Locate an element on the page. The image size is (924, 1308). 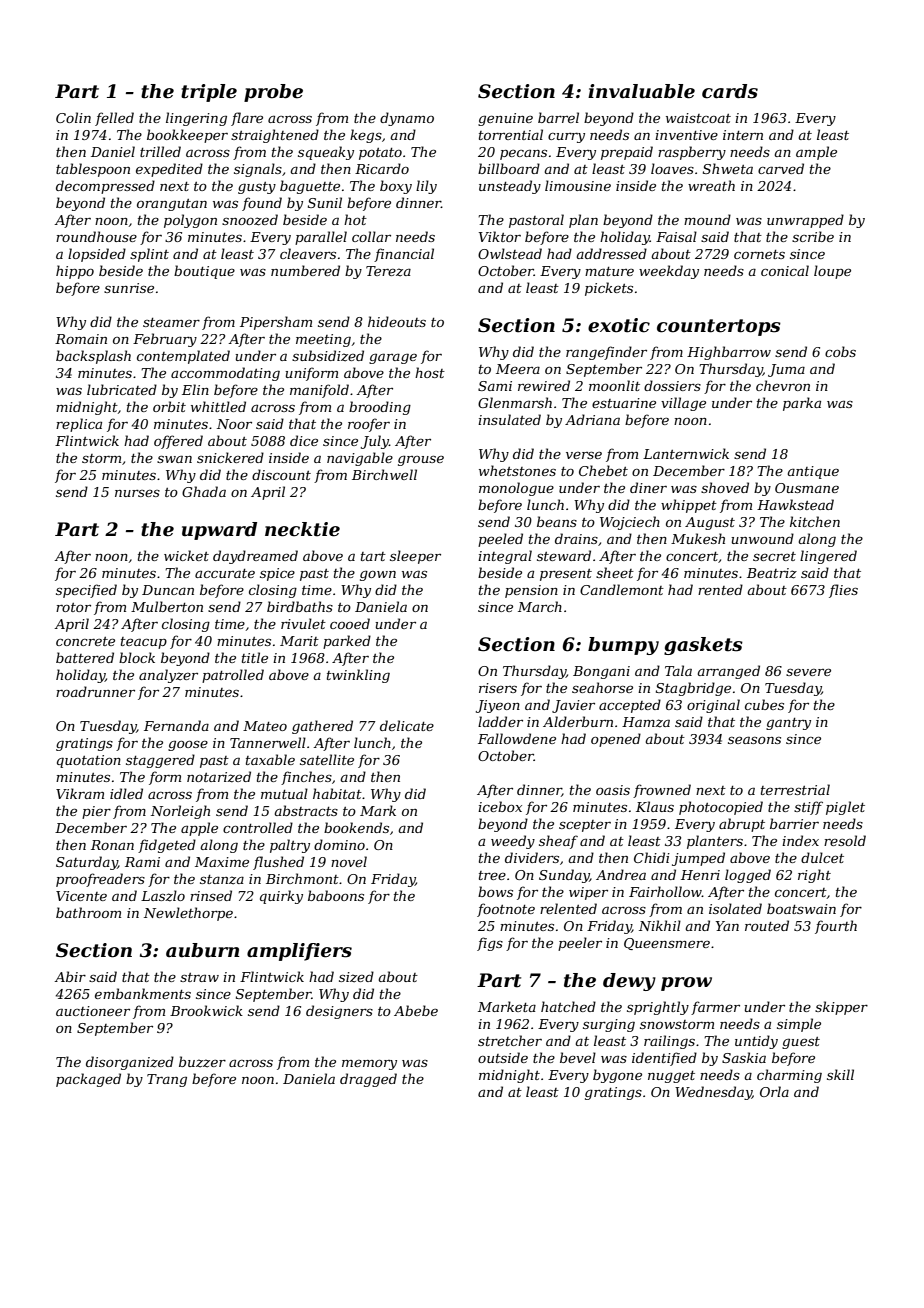
decompressed is located at coordinates (105, 187).
